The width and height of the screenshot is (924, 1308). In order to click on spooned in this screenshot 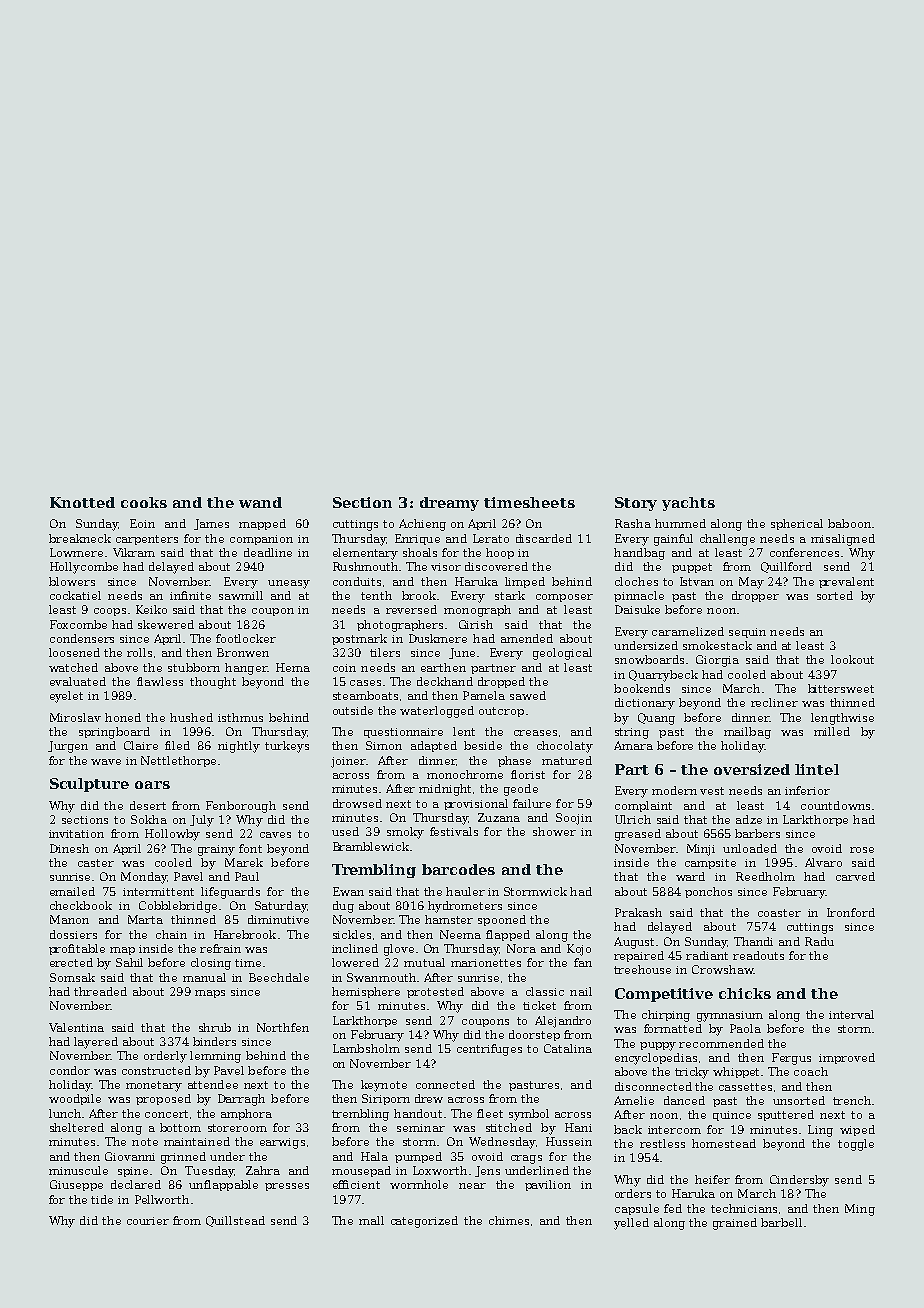, I will do `click(502, 920)`.
